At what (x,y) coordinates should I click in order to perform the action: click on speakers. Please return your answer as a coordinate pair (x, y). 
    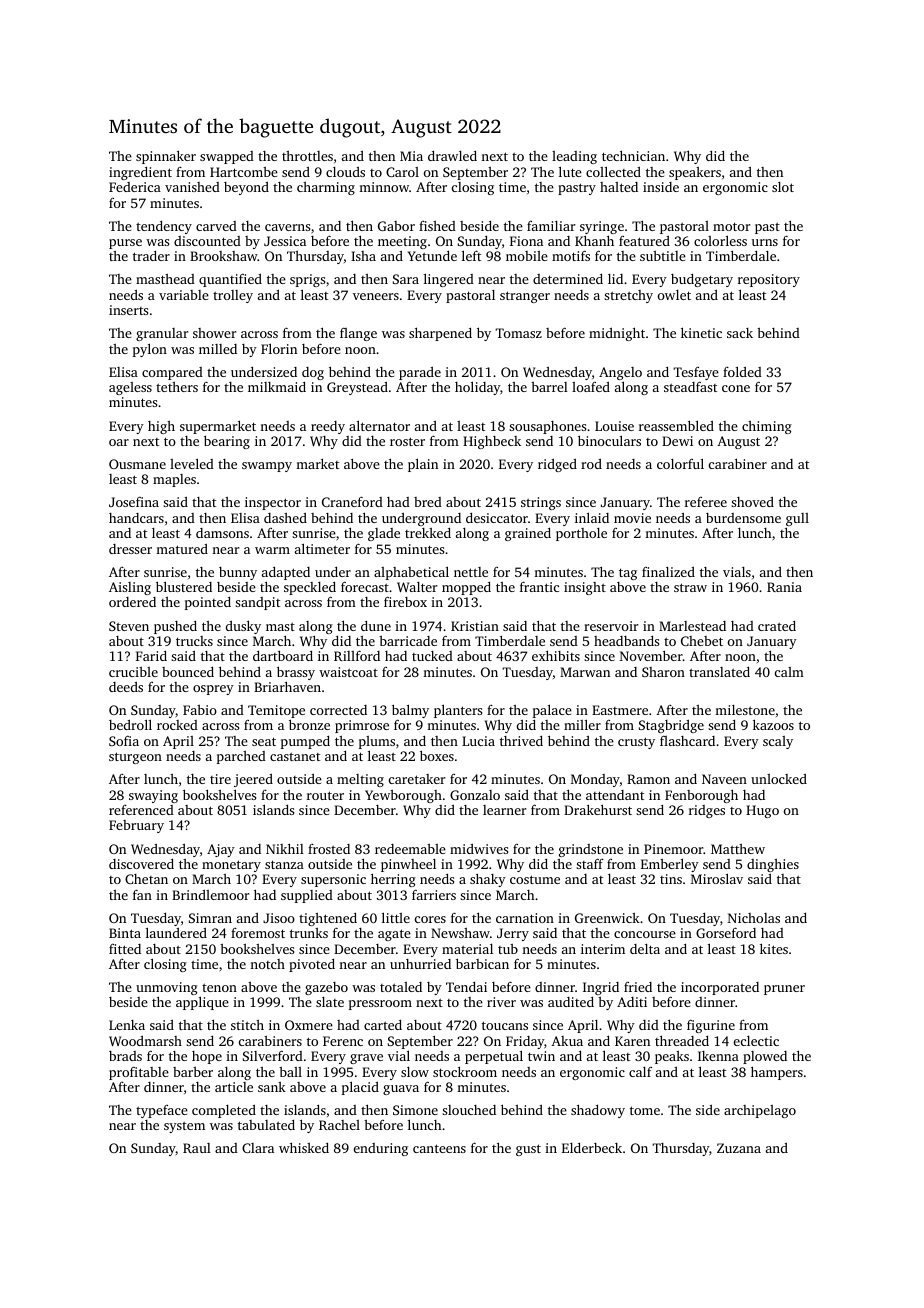
    Looking at the image, I should click on (695, 173).
